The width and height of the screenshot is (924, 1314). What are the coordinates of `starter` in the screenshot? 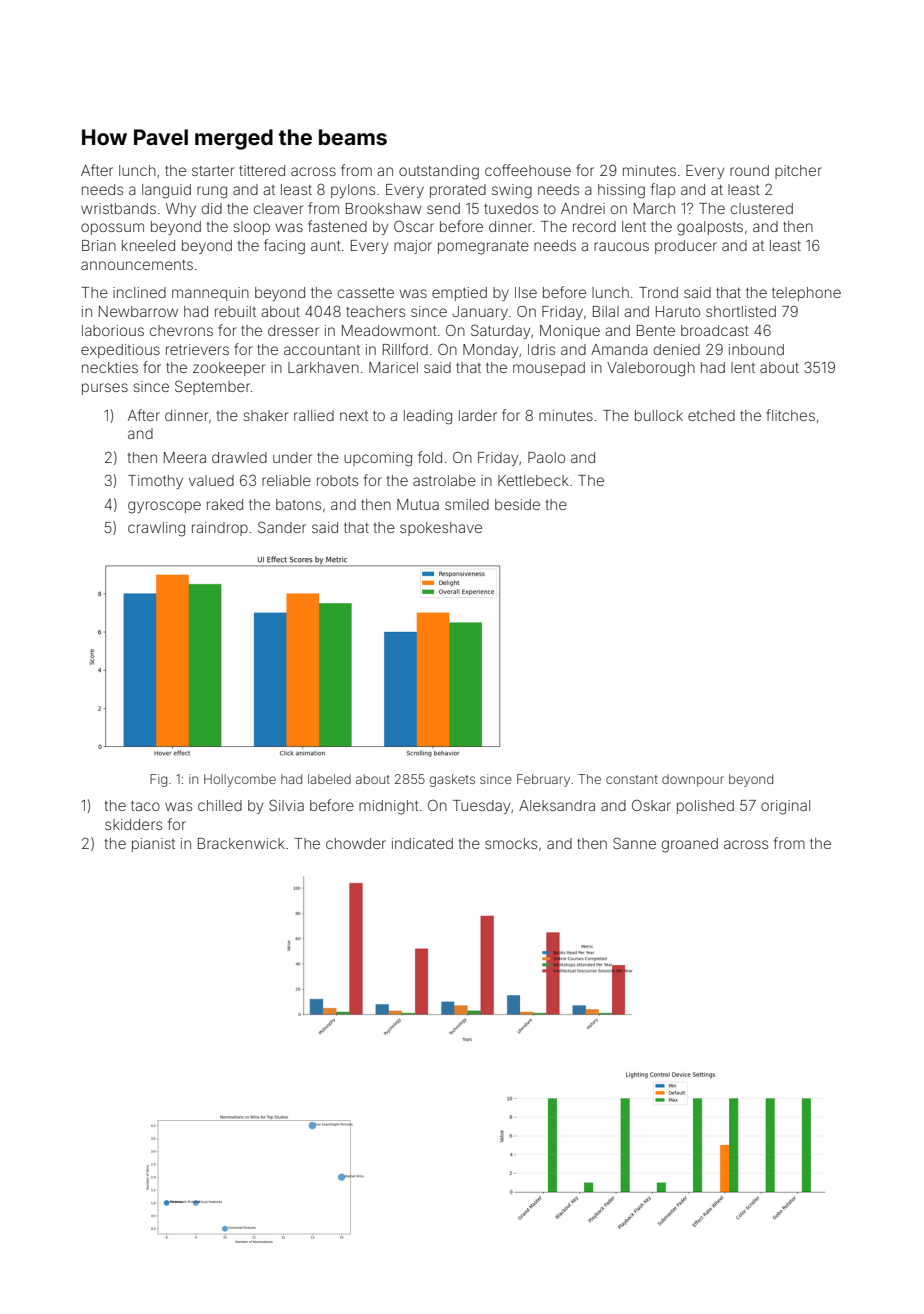 It's located at (213, 171).
